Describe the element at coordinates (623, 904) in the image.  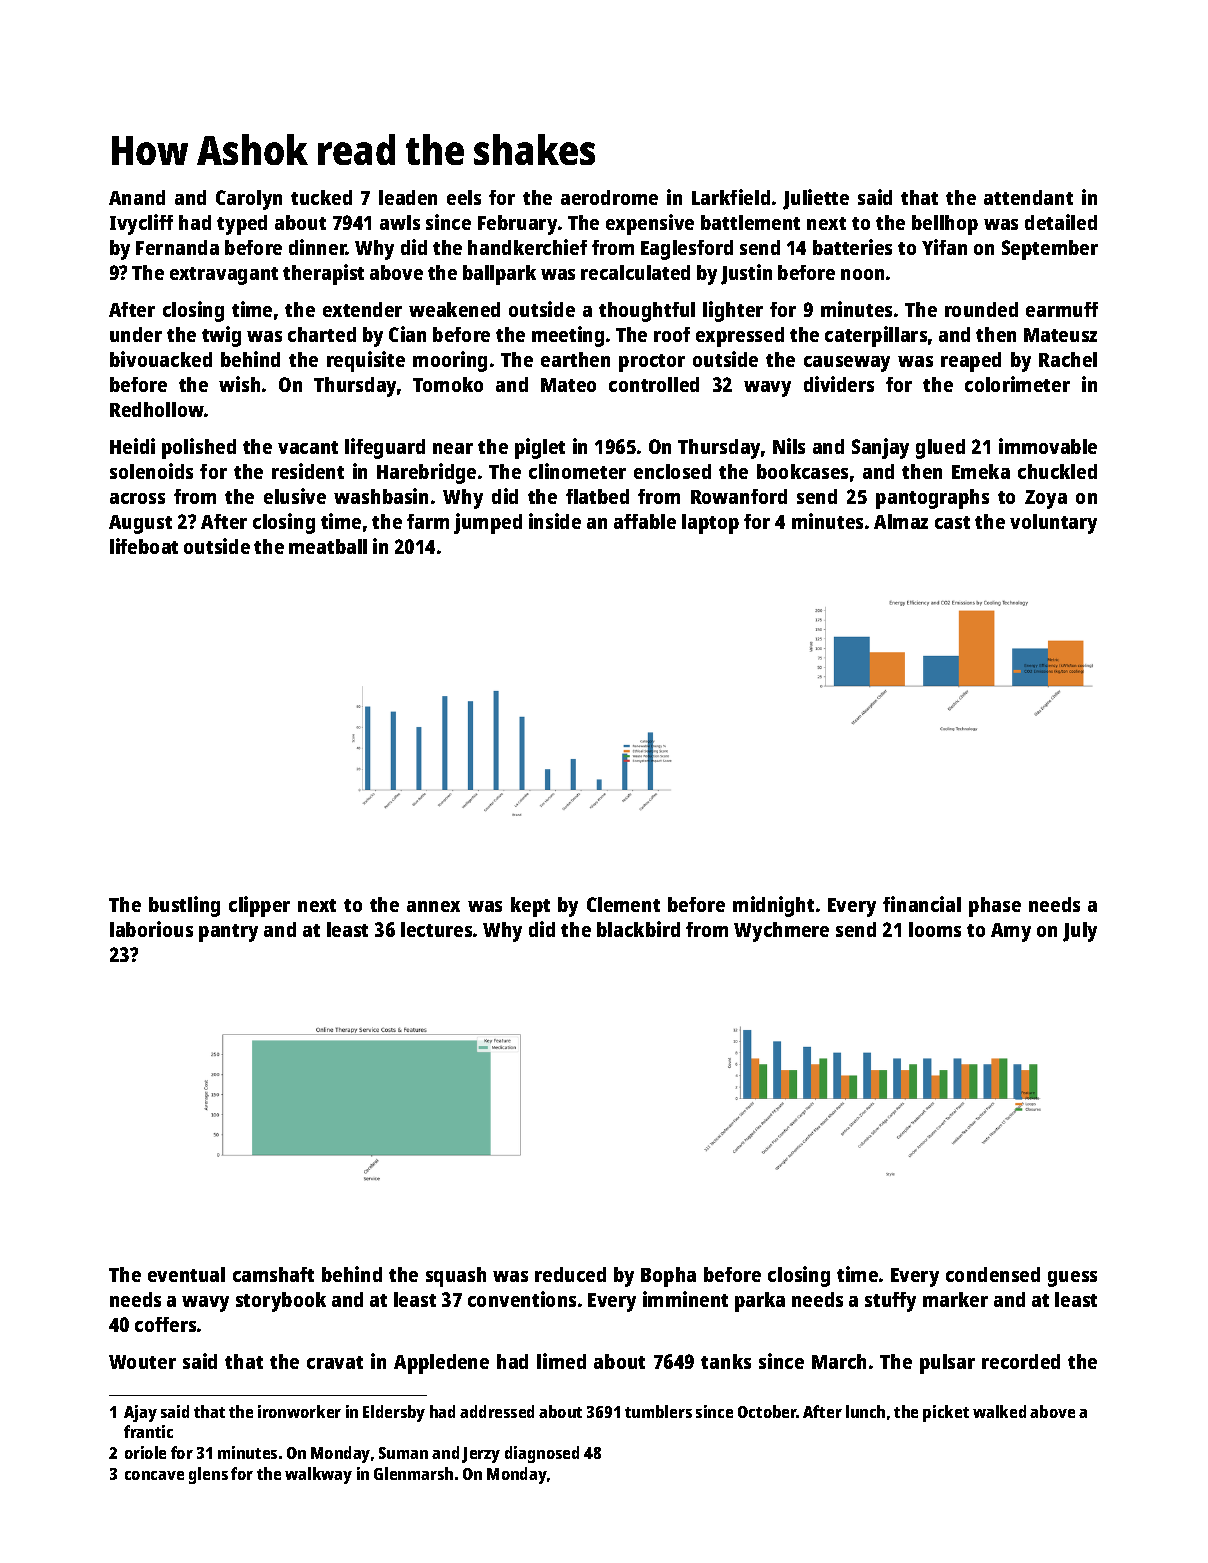
I see `Clement` at that location.
